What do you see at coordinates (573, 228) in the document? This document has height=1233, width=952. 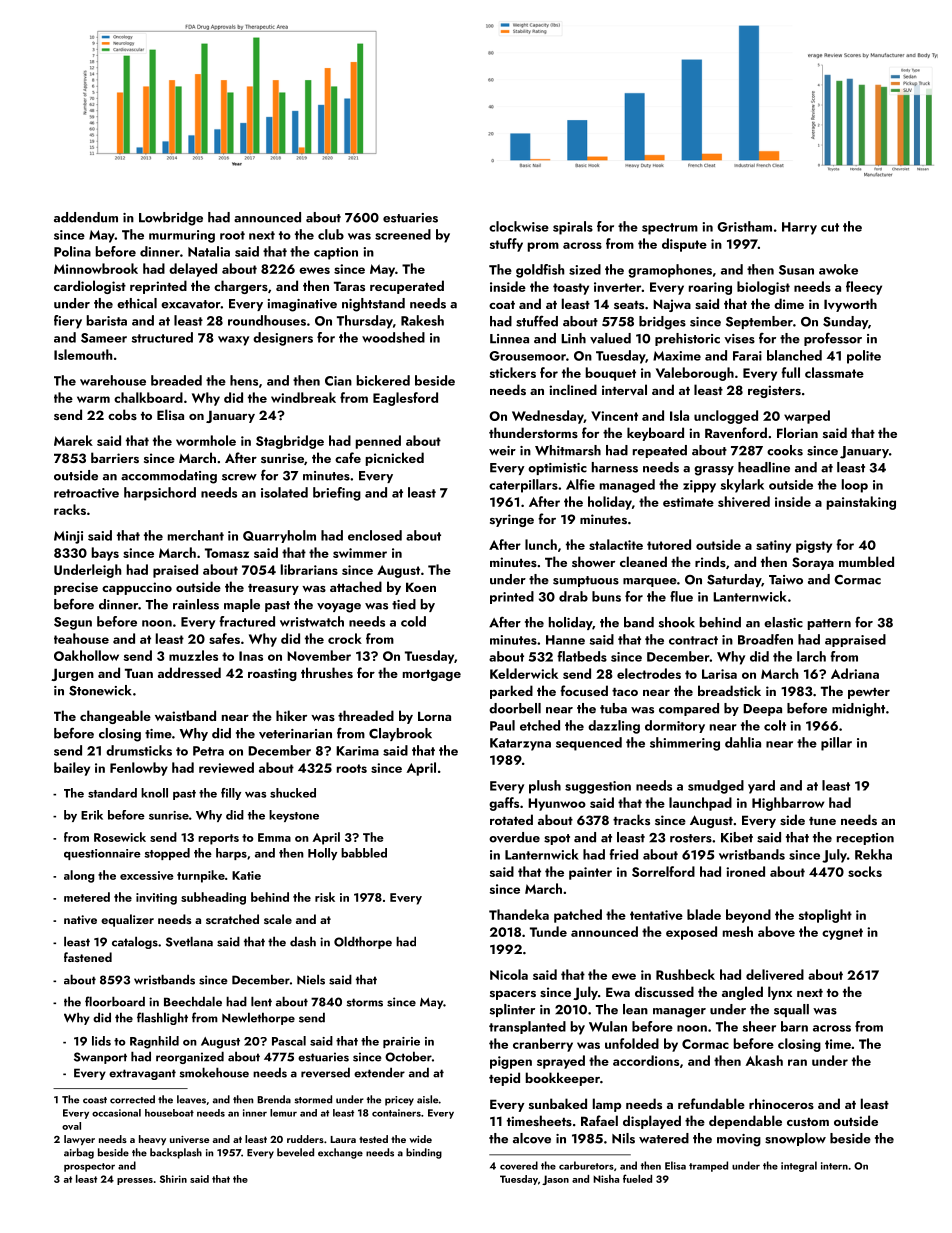 I see `spirals` at bounding box center [573, 228].
